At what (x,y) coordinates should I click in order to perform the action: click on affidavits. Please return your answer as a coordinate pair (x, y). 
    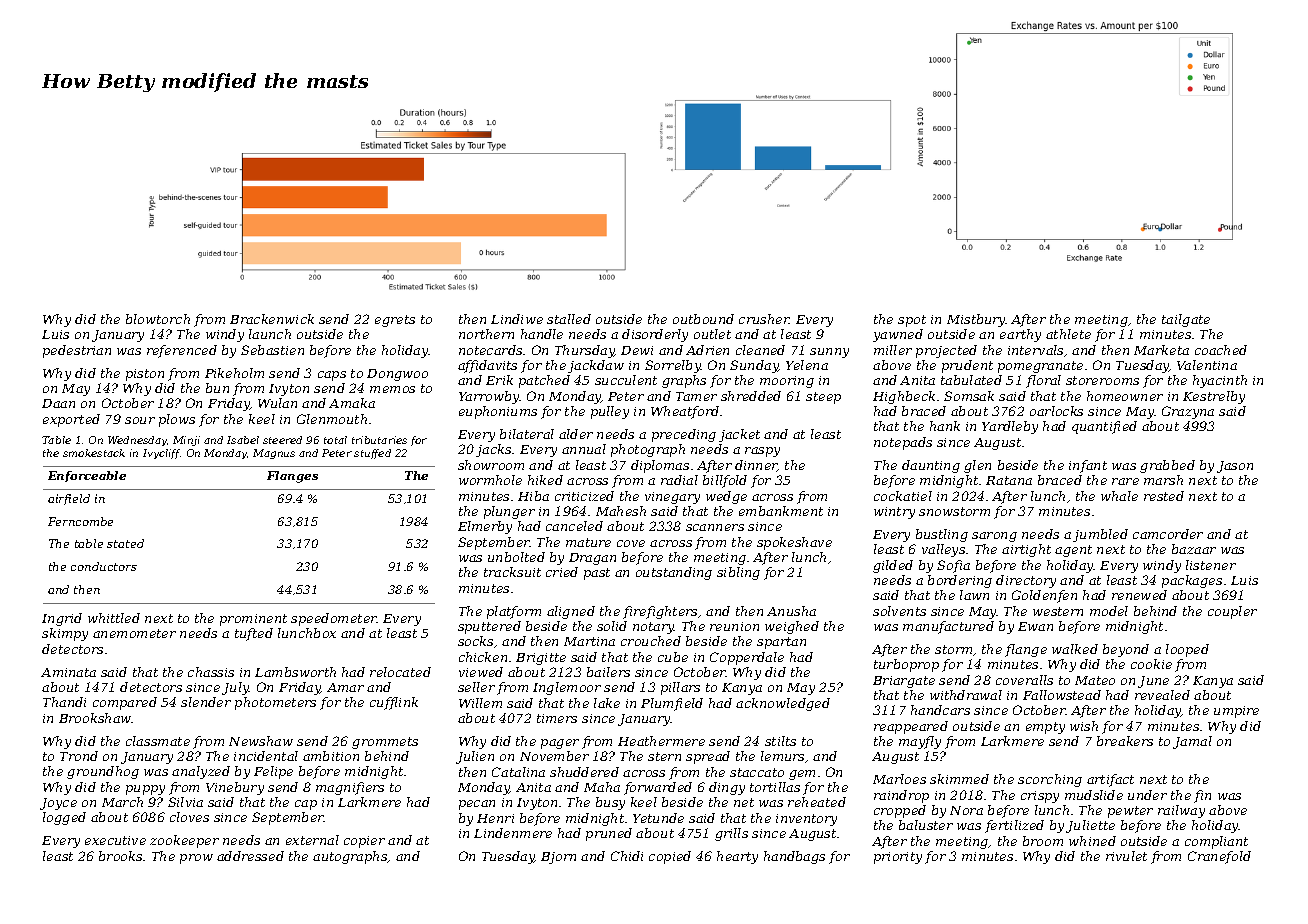
    Looking at the image, I should click on (487, 366).
